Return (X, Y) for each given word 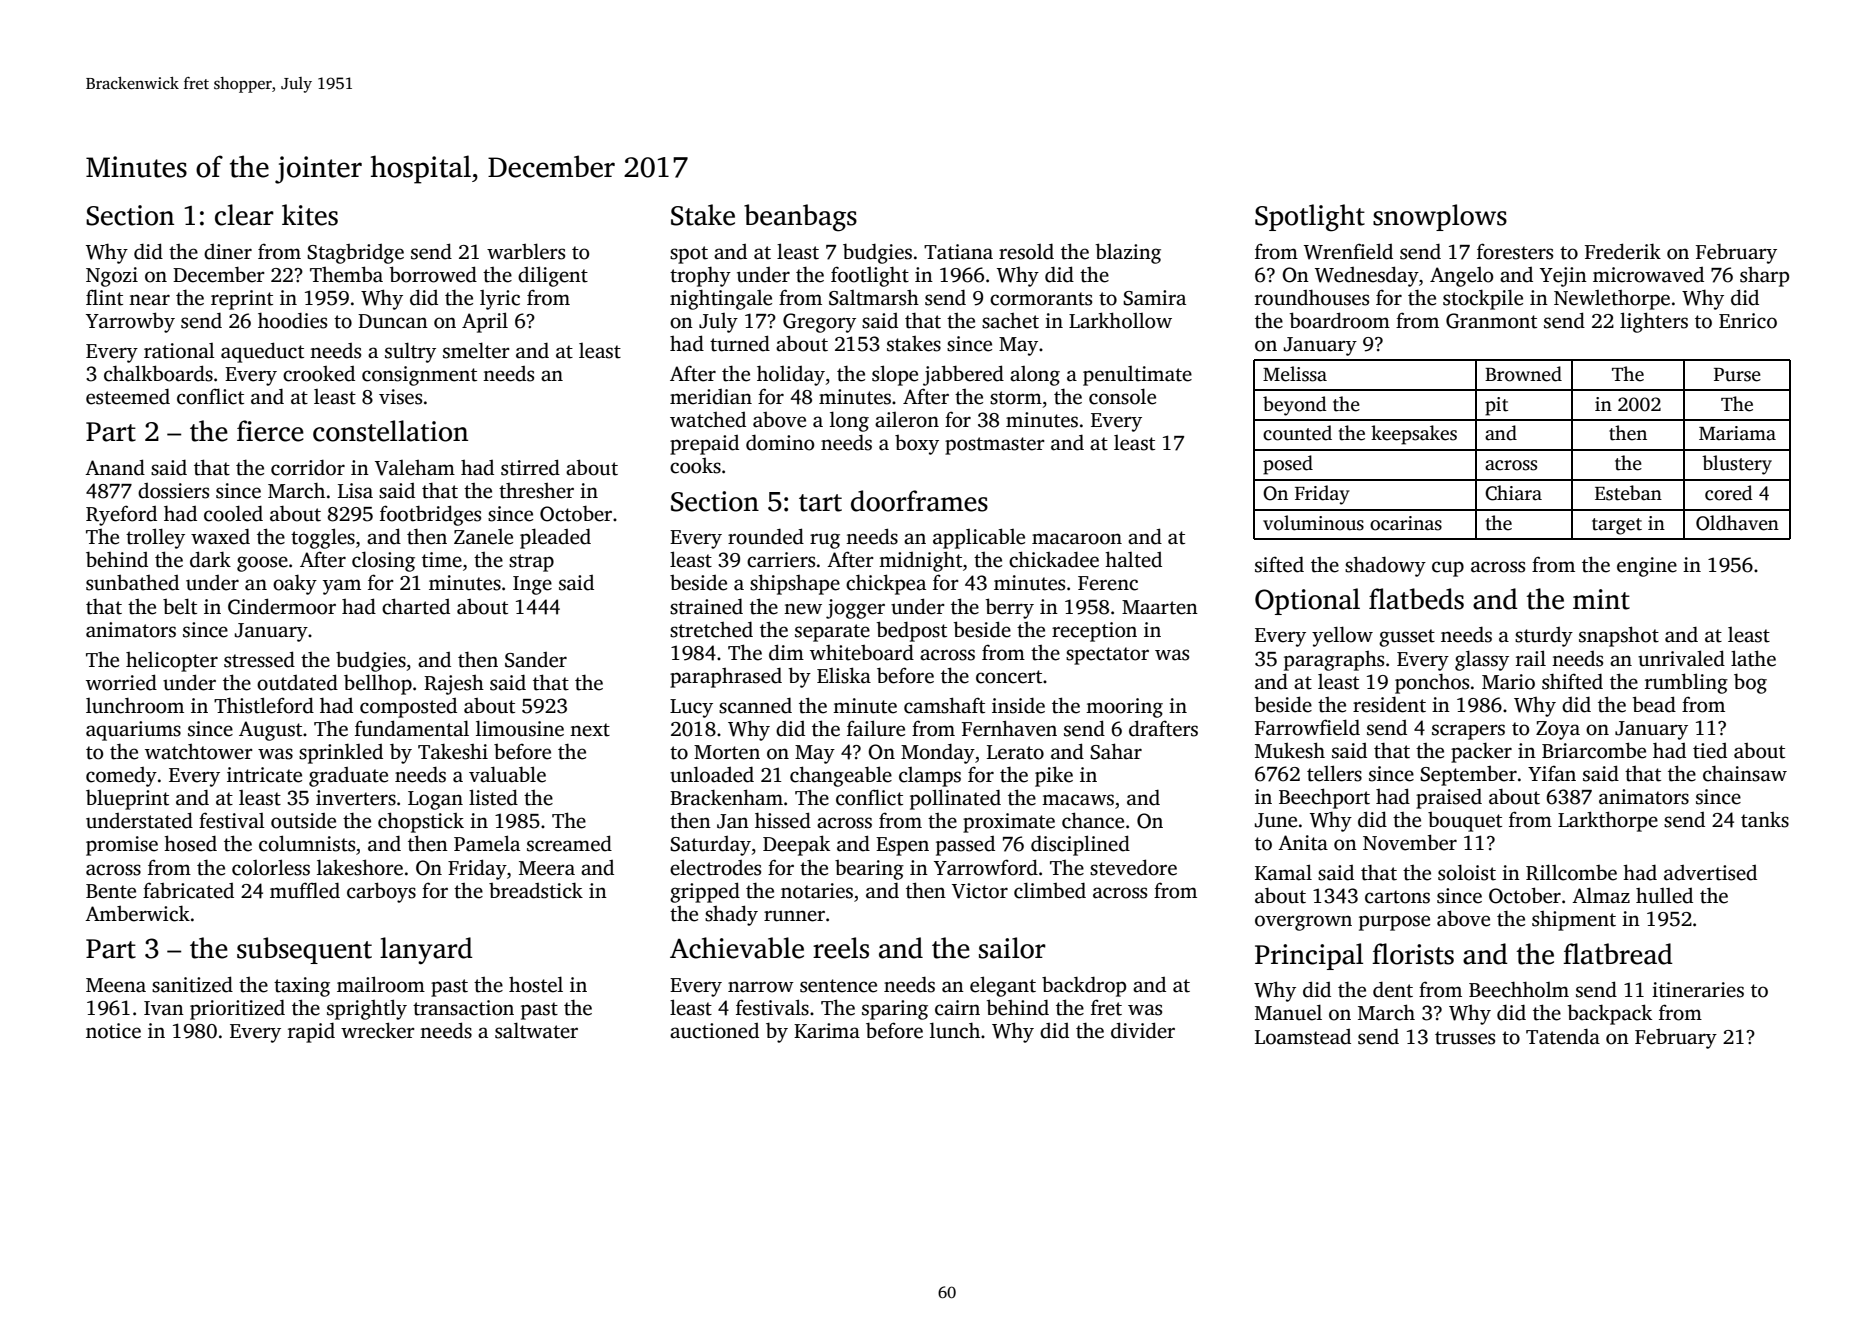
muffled (305, 890)
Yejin (1563, 277)
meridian (711, 397)
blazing (1128, 253)
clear (244, 215)
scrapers (1468, 732)
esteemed (128, 396)
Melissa (1295, 374)
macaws (1078, 800)
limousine (520, 728)
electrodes (715, 867)
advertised (1710, 873)
